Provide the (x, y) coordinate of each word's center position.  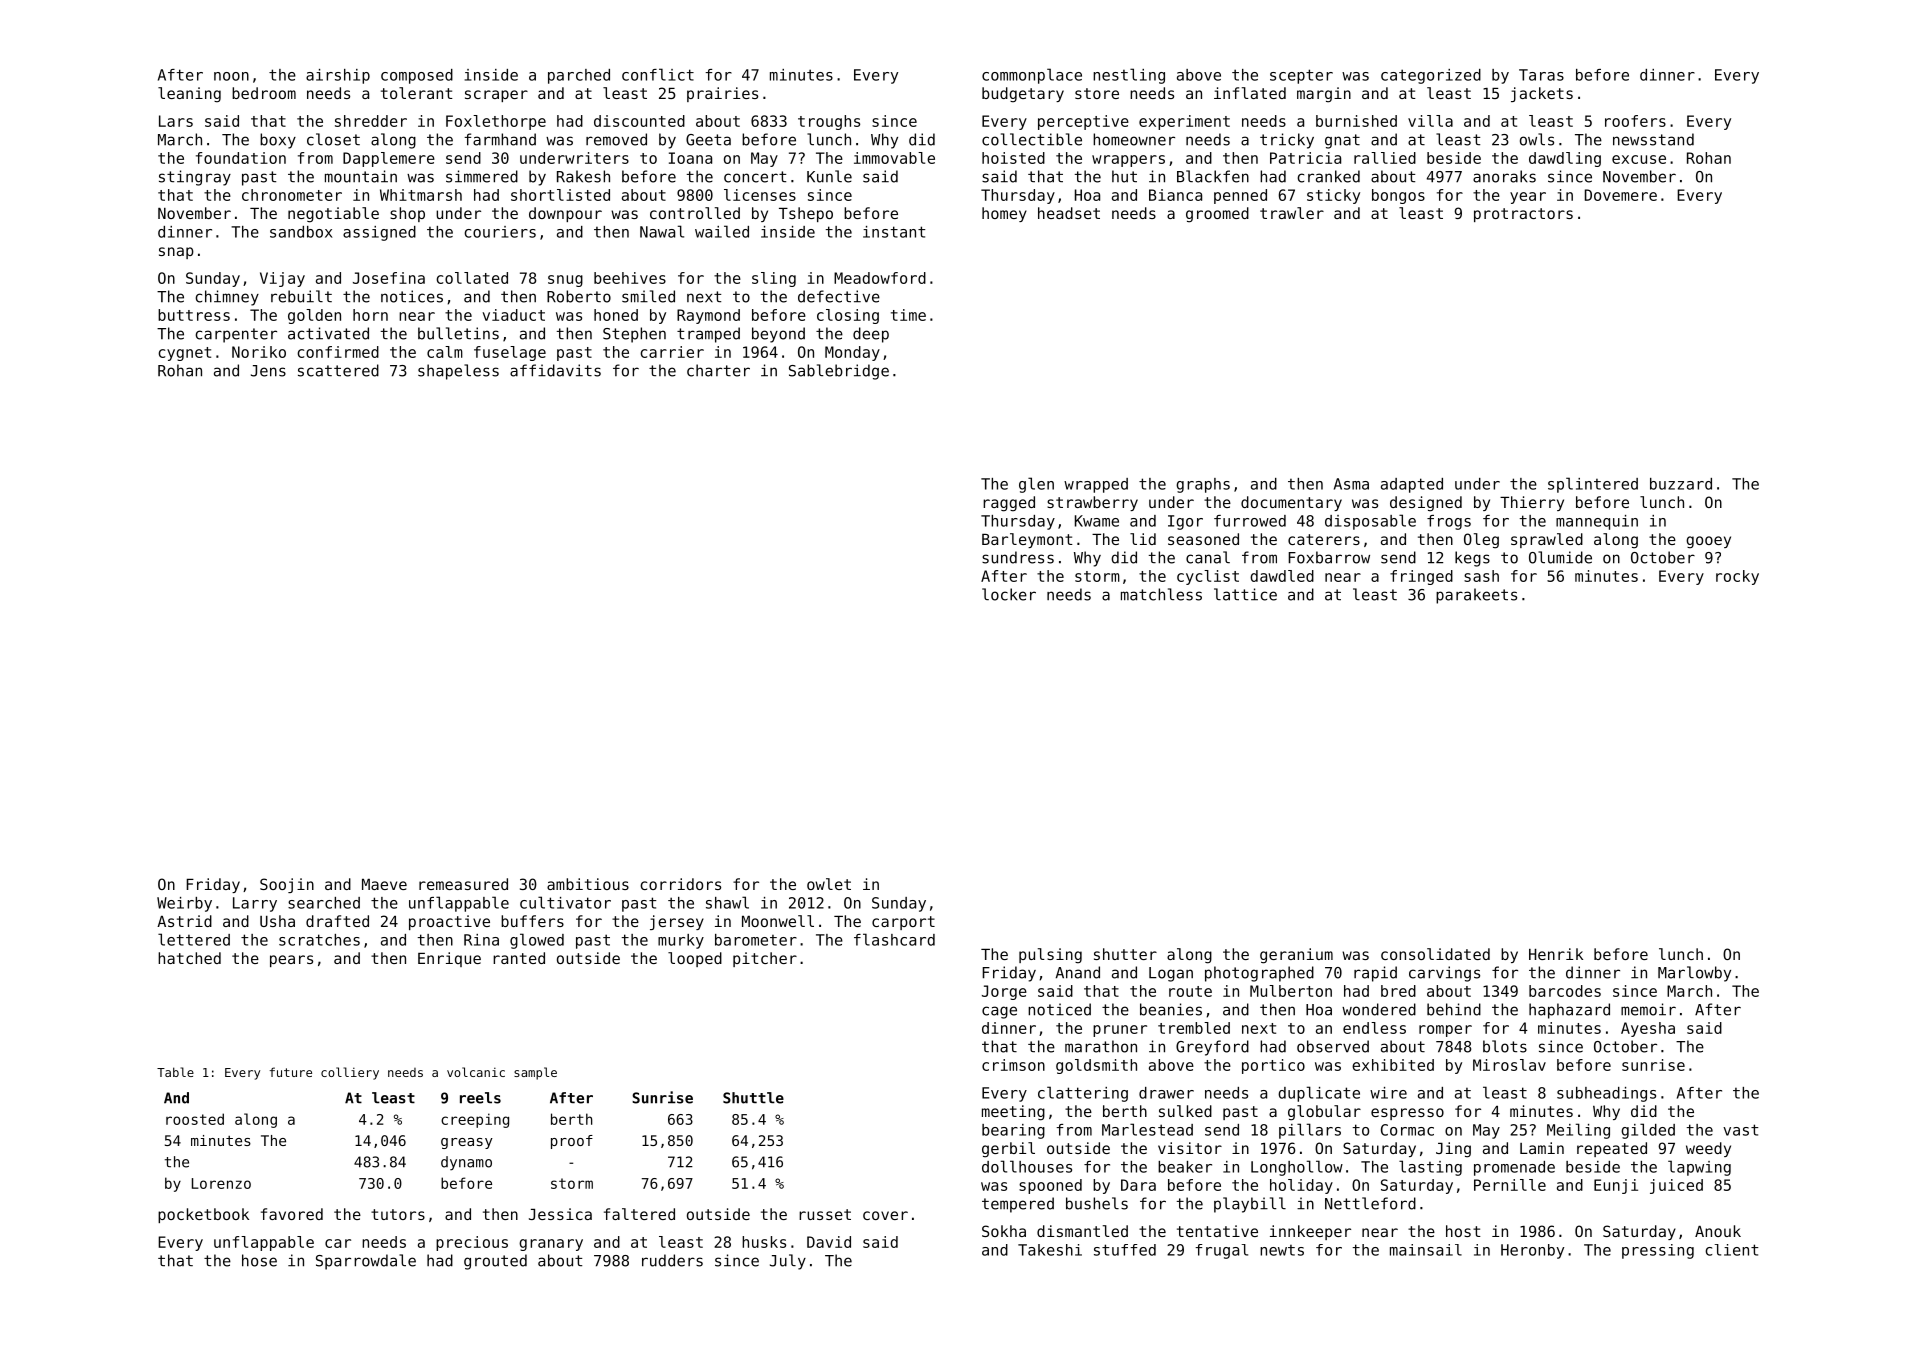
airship (338, 76)
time (908, 315)
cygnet (184, 354)
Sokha (1004, 1231)
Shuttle (753, 1098)
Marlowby (1694, 974)
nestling (1129, 76)
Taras (1541, 75)
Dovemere (1621, 195)
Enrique (449, 959)
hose (259, 1260)
